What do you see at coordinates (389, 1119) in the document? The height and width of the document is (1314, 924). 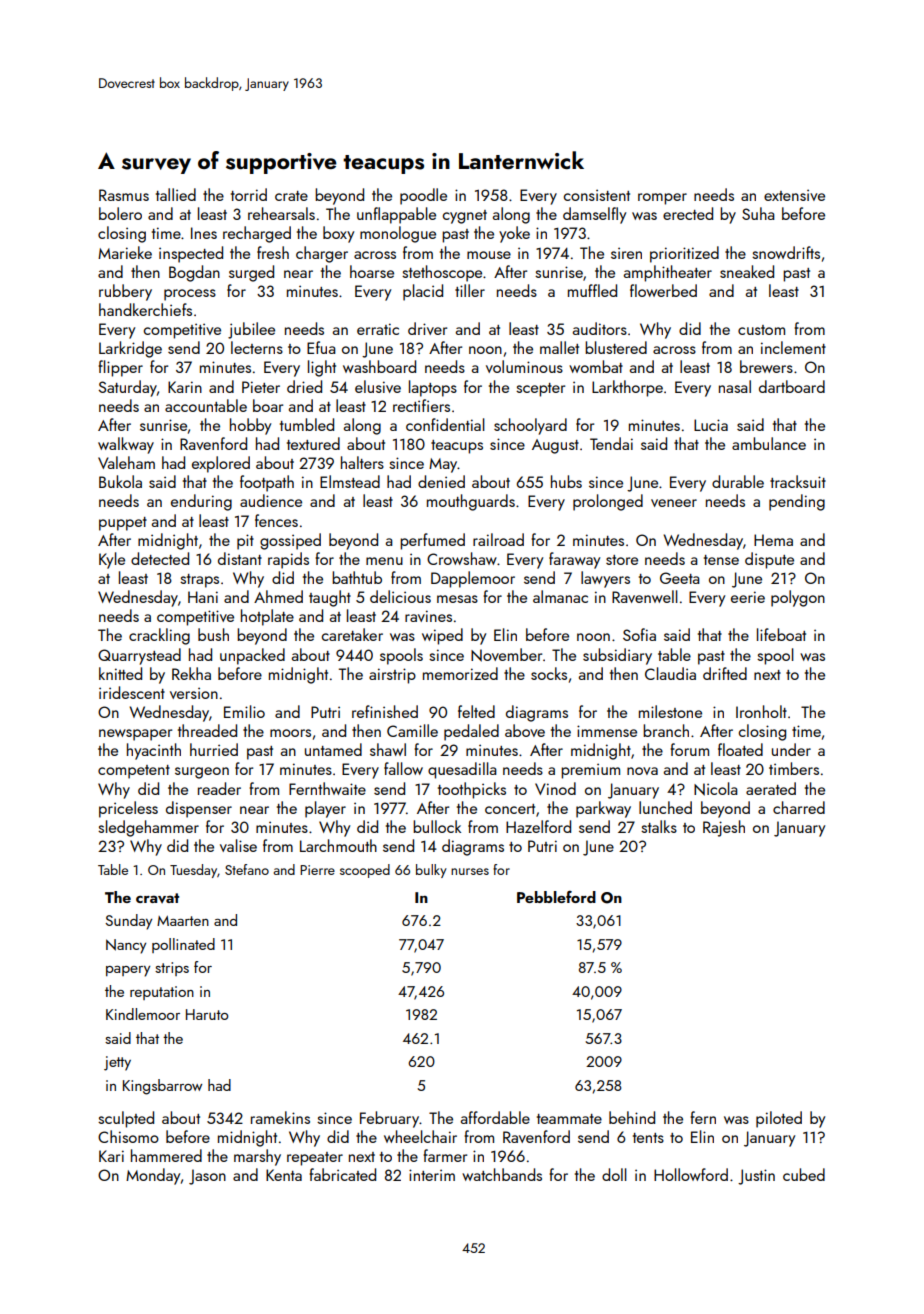 I see `February` at bounding box center [389, 1119].
